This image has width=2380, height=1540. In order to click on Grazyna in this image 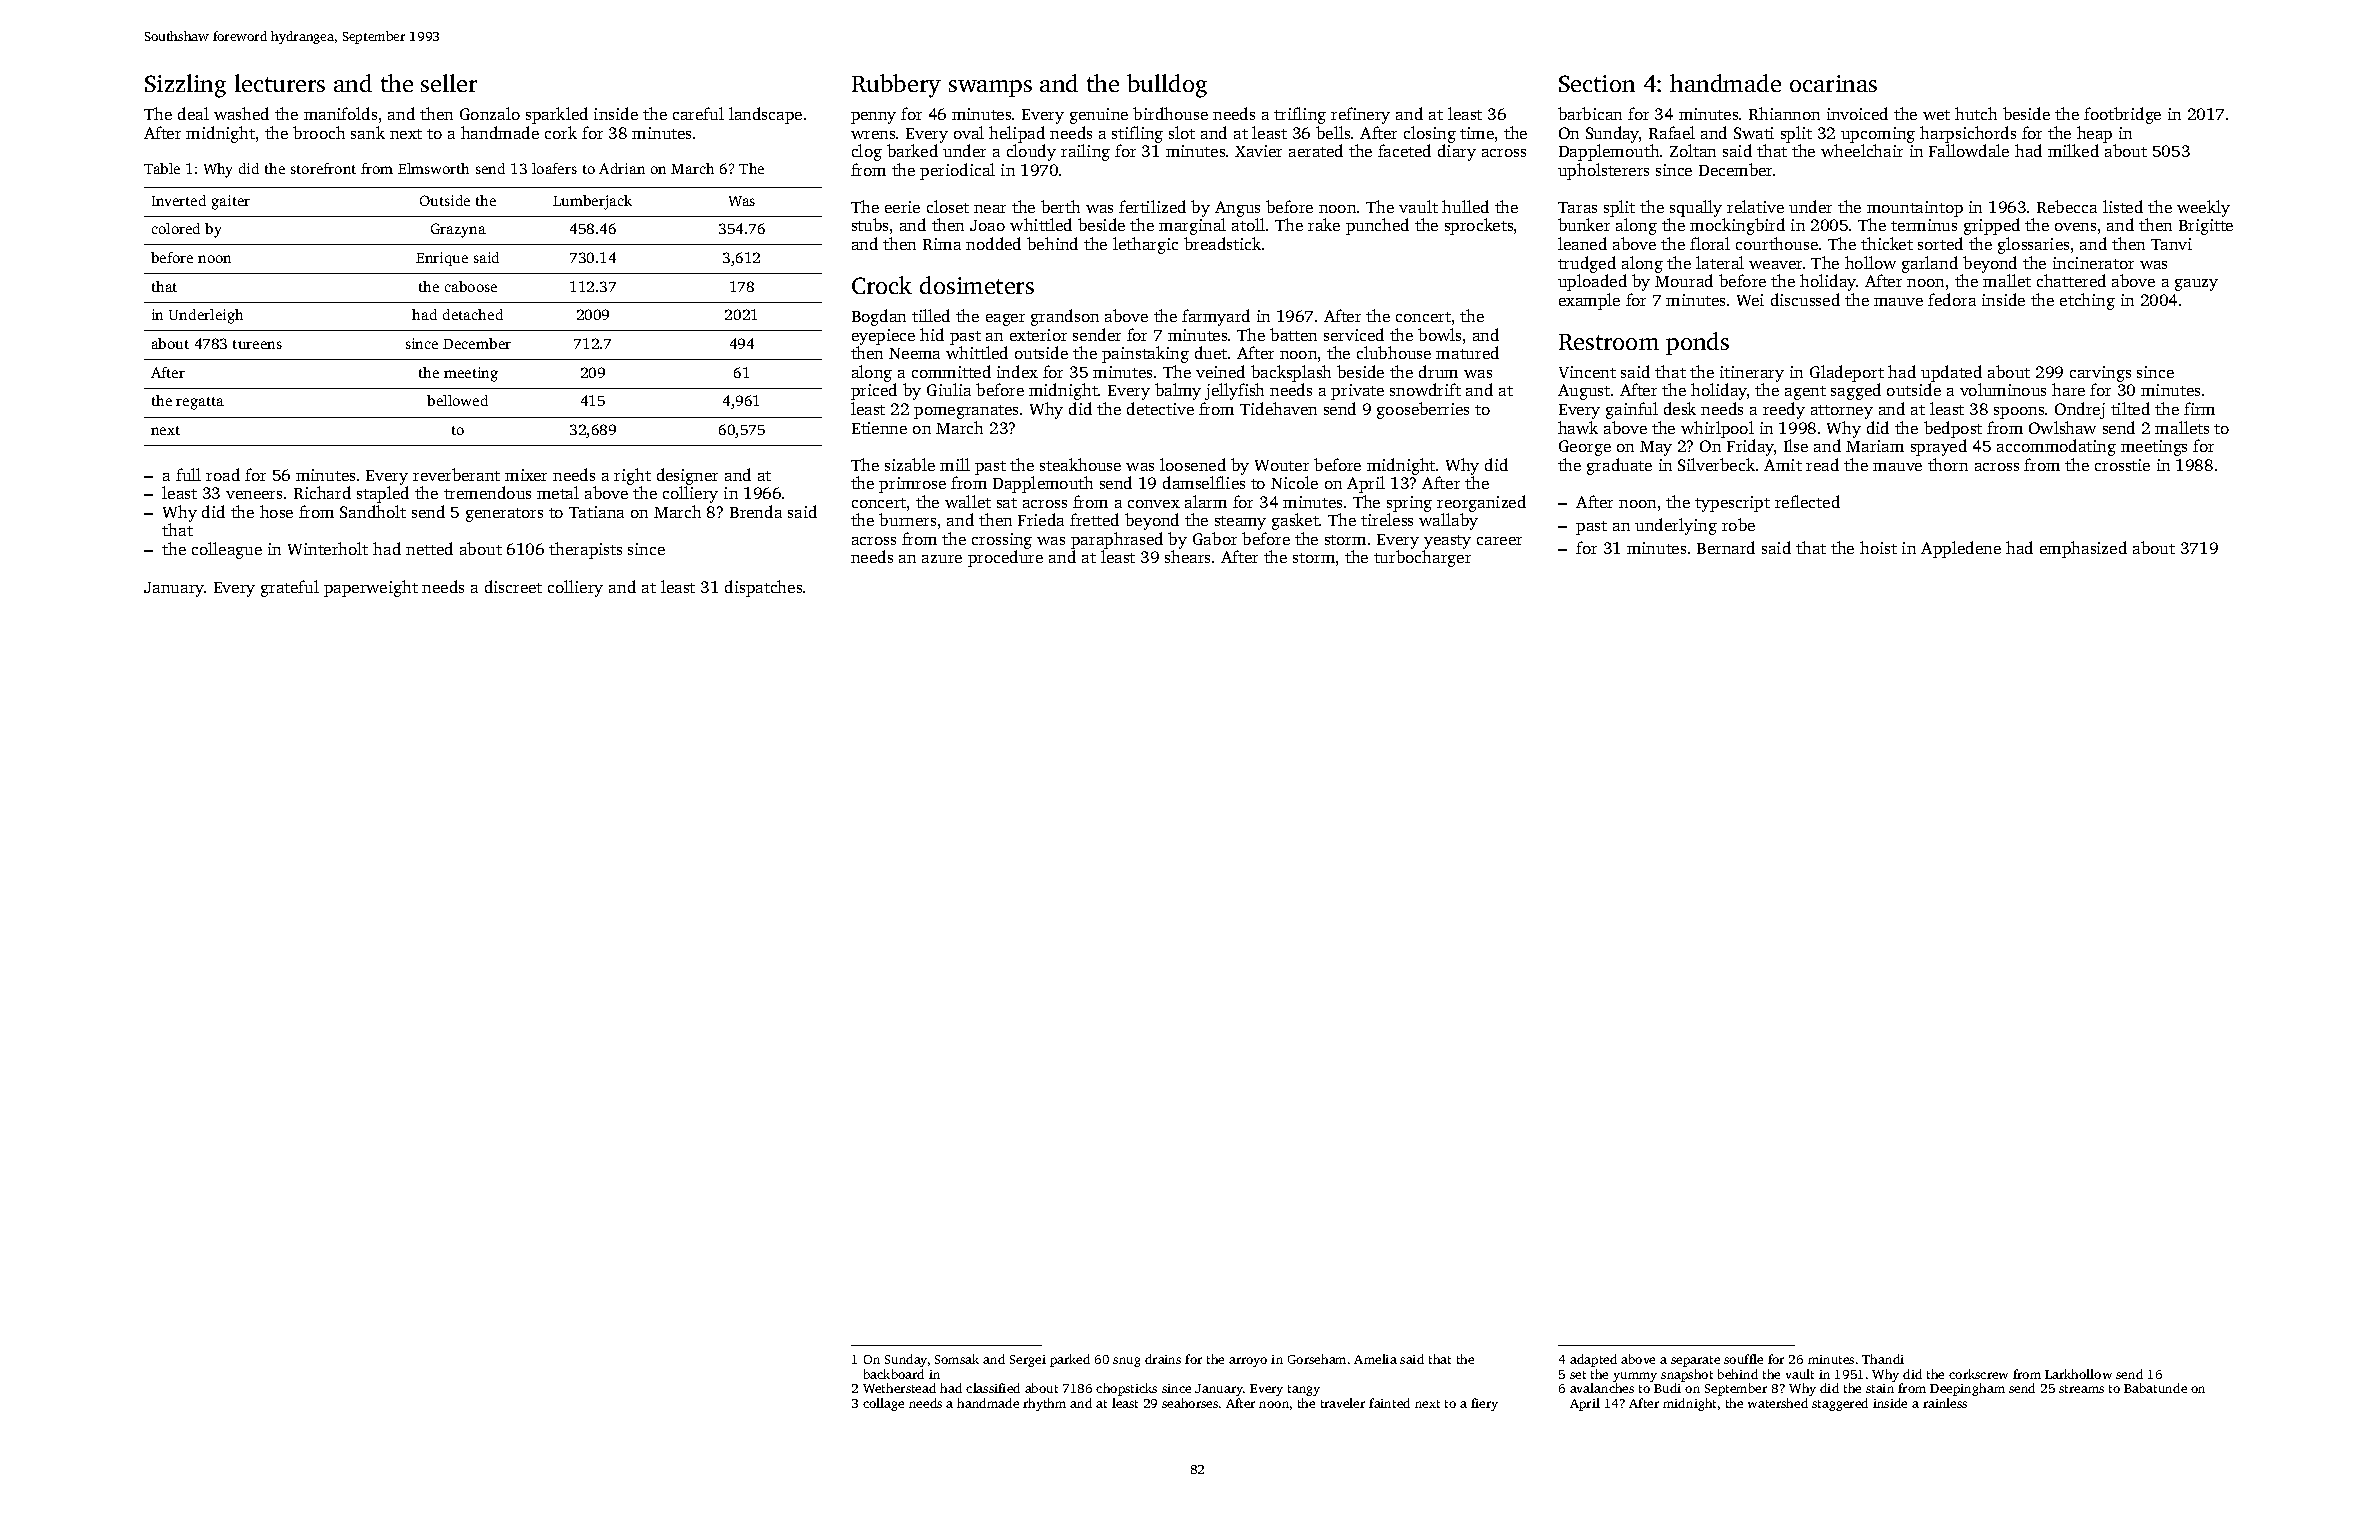, I will do `click(458, 230)`.
